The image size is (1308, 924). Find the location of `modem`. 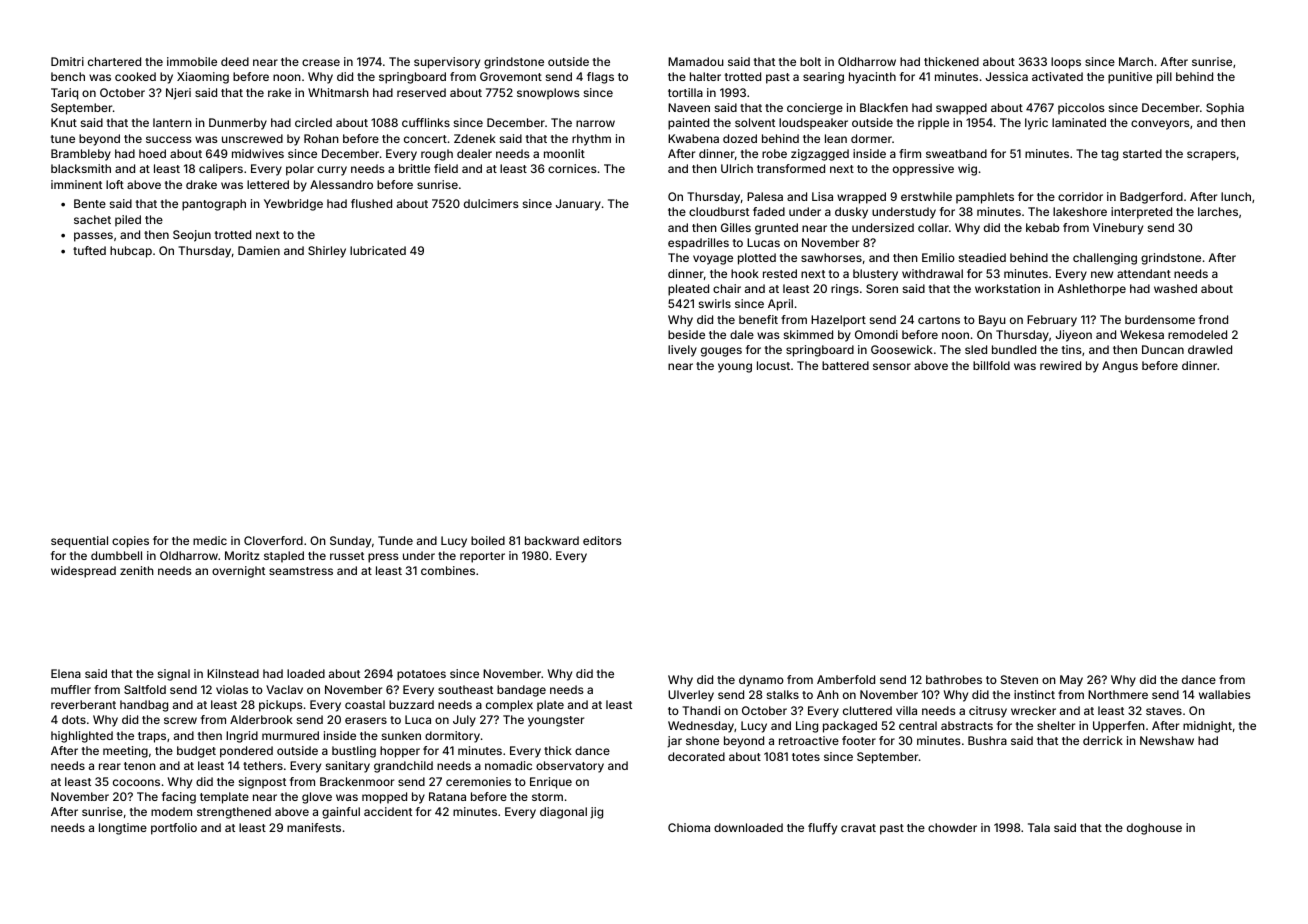

modem is located at coordinates (171, 811).
